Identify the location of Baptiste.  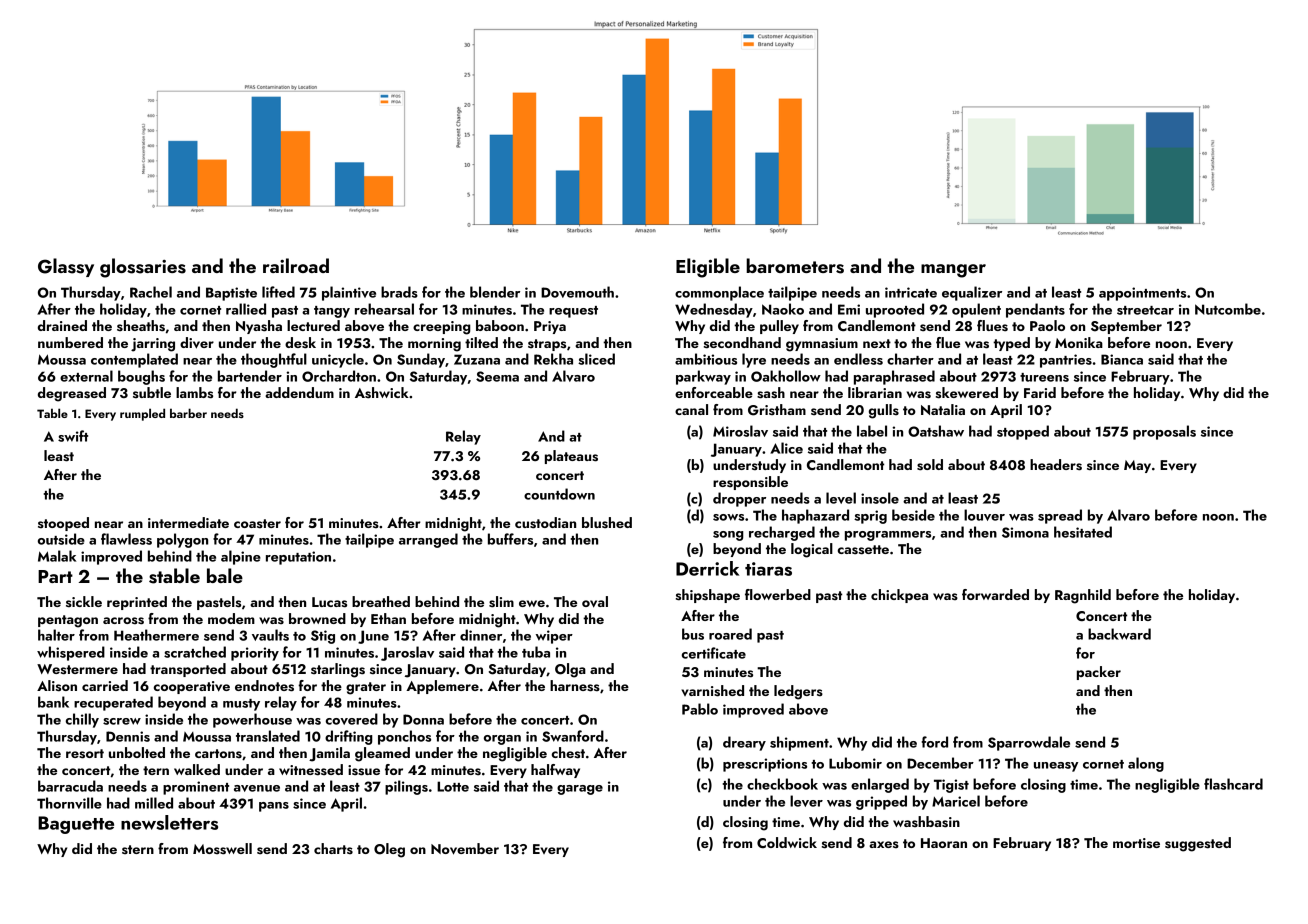
(231, 294).
